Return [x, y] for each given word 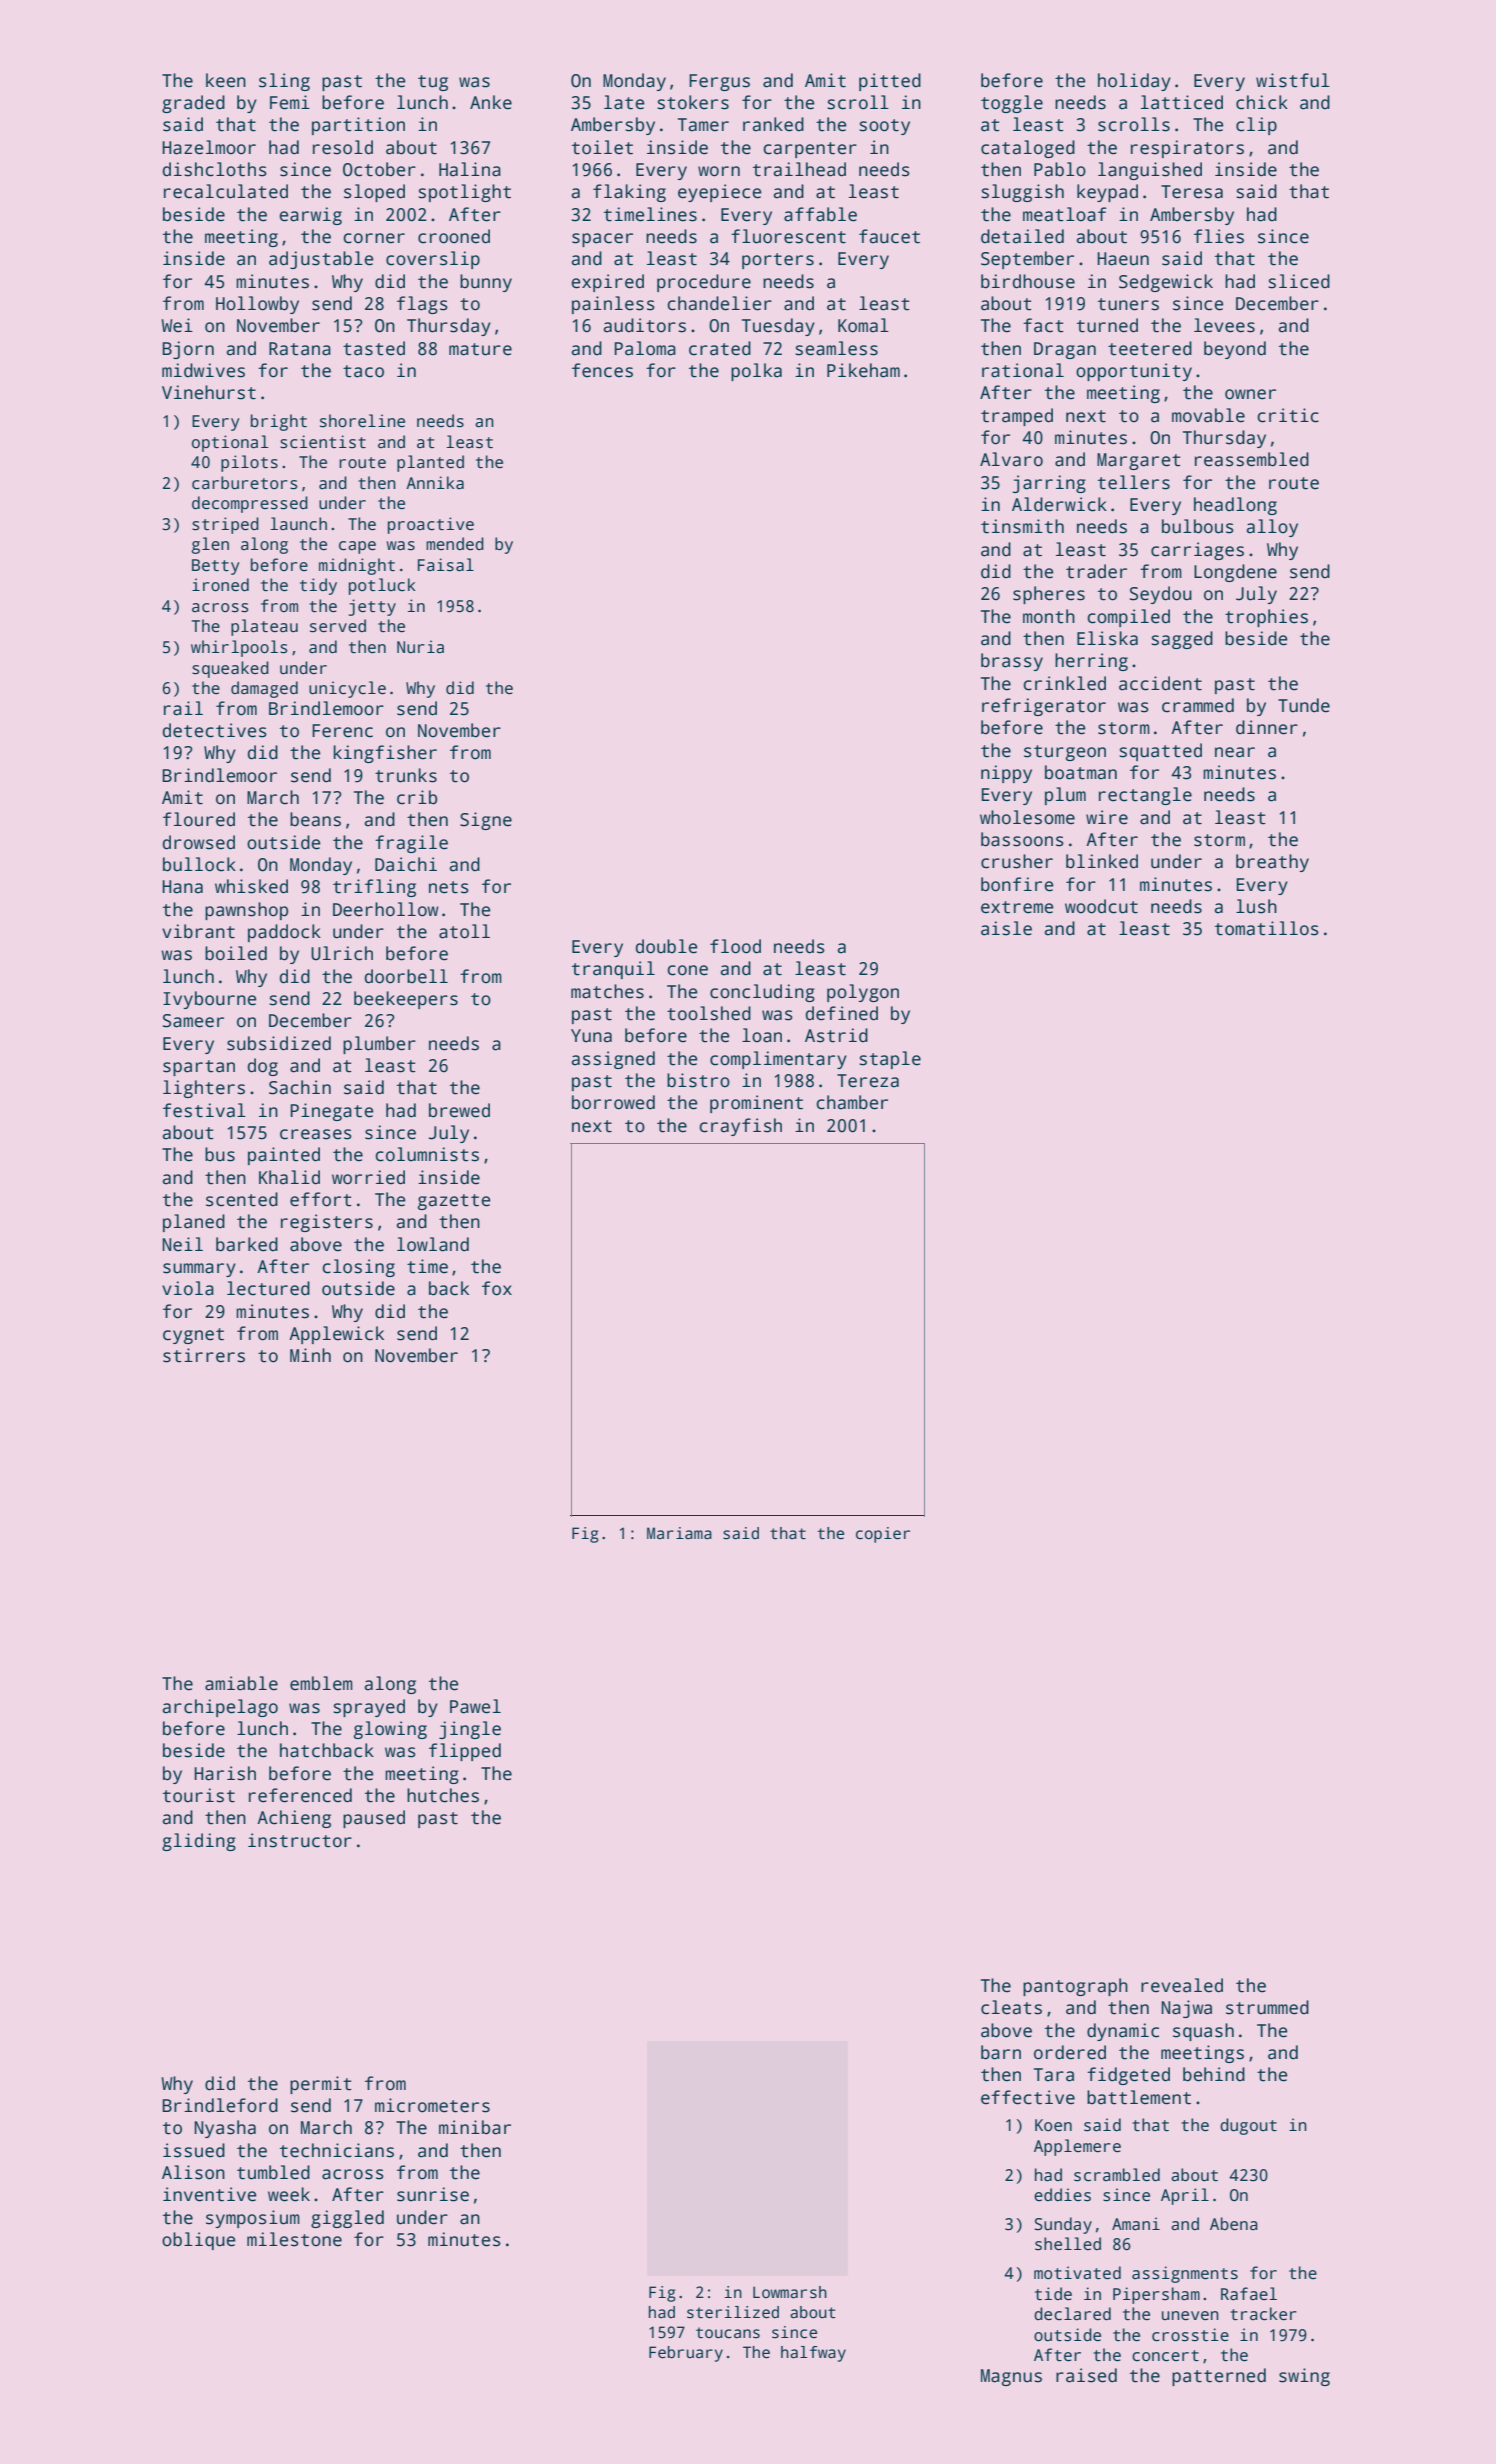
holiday [1134, 82]
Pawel [475, 1706]
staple [890, 1060]
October [379, 169]
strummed [1267, 2007]
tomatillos [1267, 928]
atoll [464, 931]
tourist [199, 1795]
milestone [294, 2239]
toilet [602, 147]
